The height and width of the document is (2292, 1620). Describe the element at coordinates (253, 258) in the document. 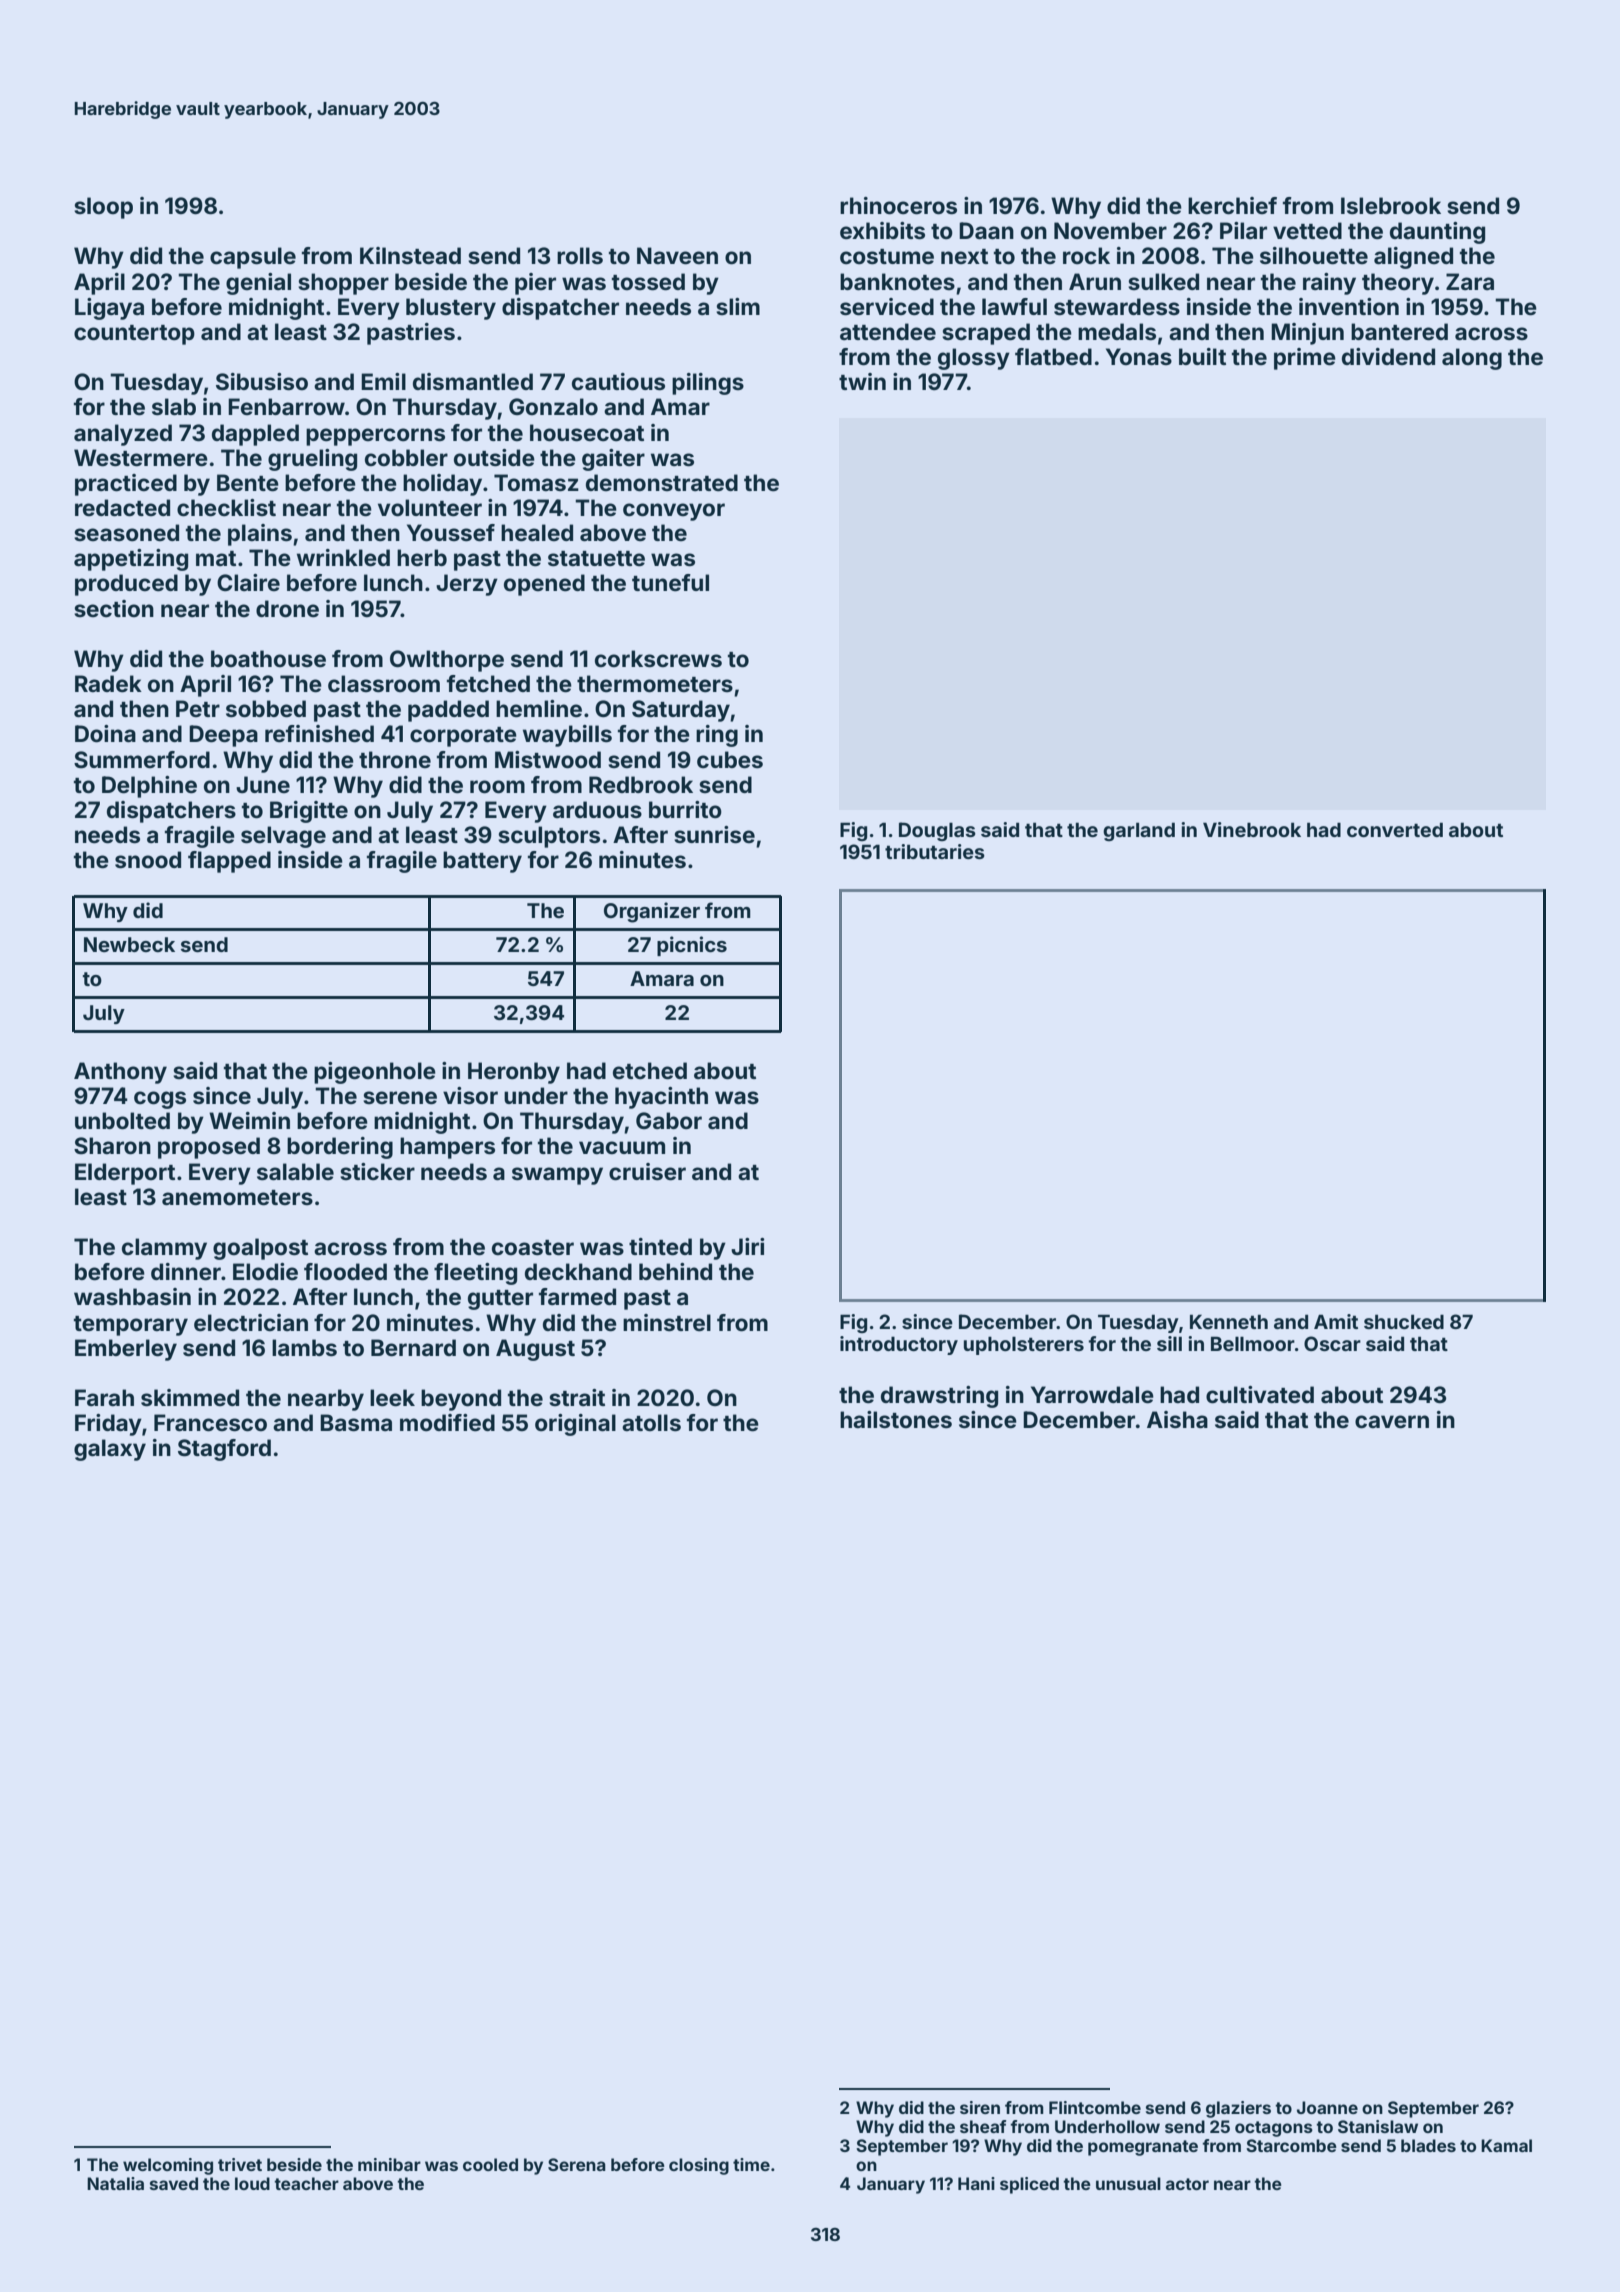

I see `capsule` at that location.
